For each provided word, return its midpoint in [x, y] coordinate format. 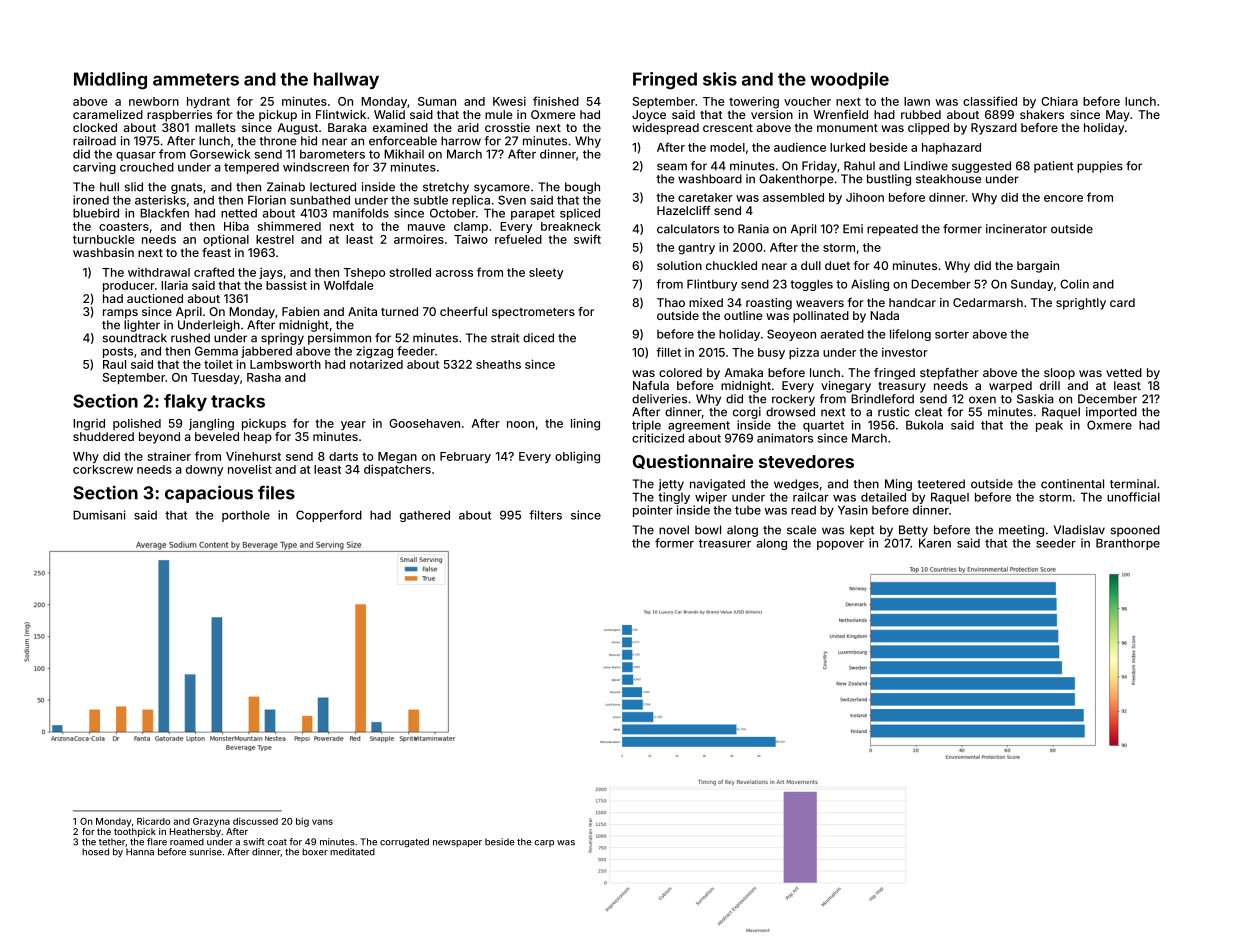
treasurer [725, 543]
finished [556, 101]
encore [1063, 198]
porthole [246, 516]
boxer [315, 852]
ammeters [196, 79]
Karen [935, 543]
